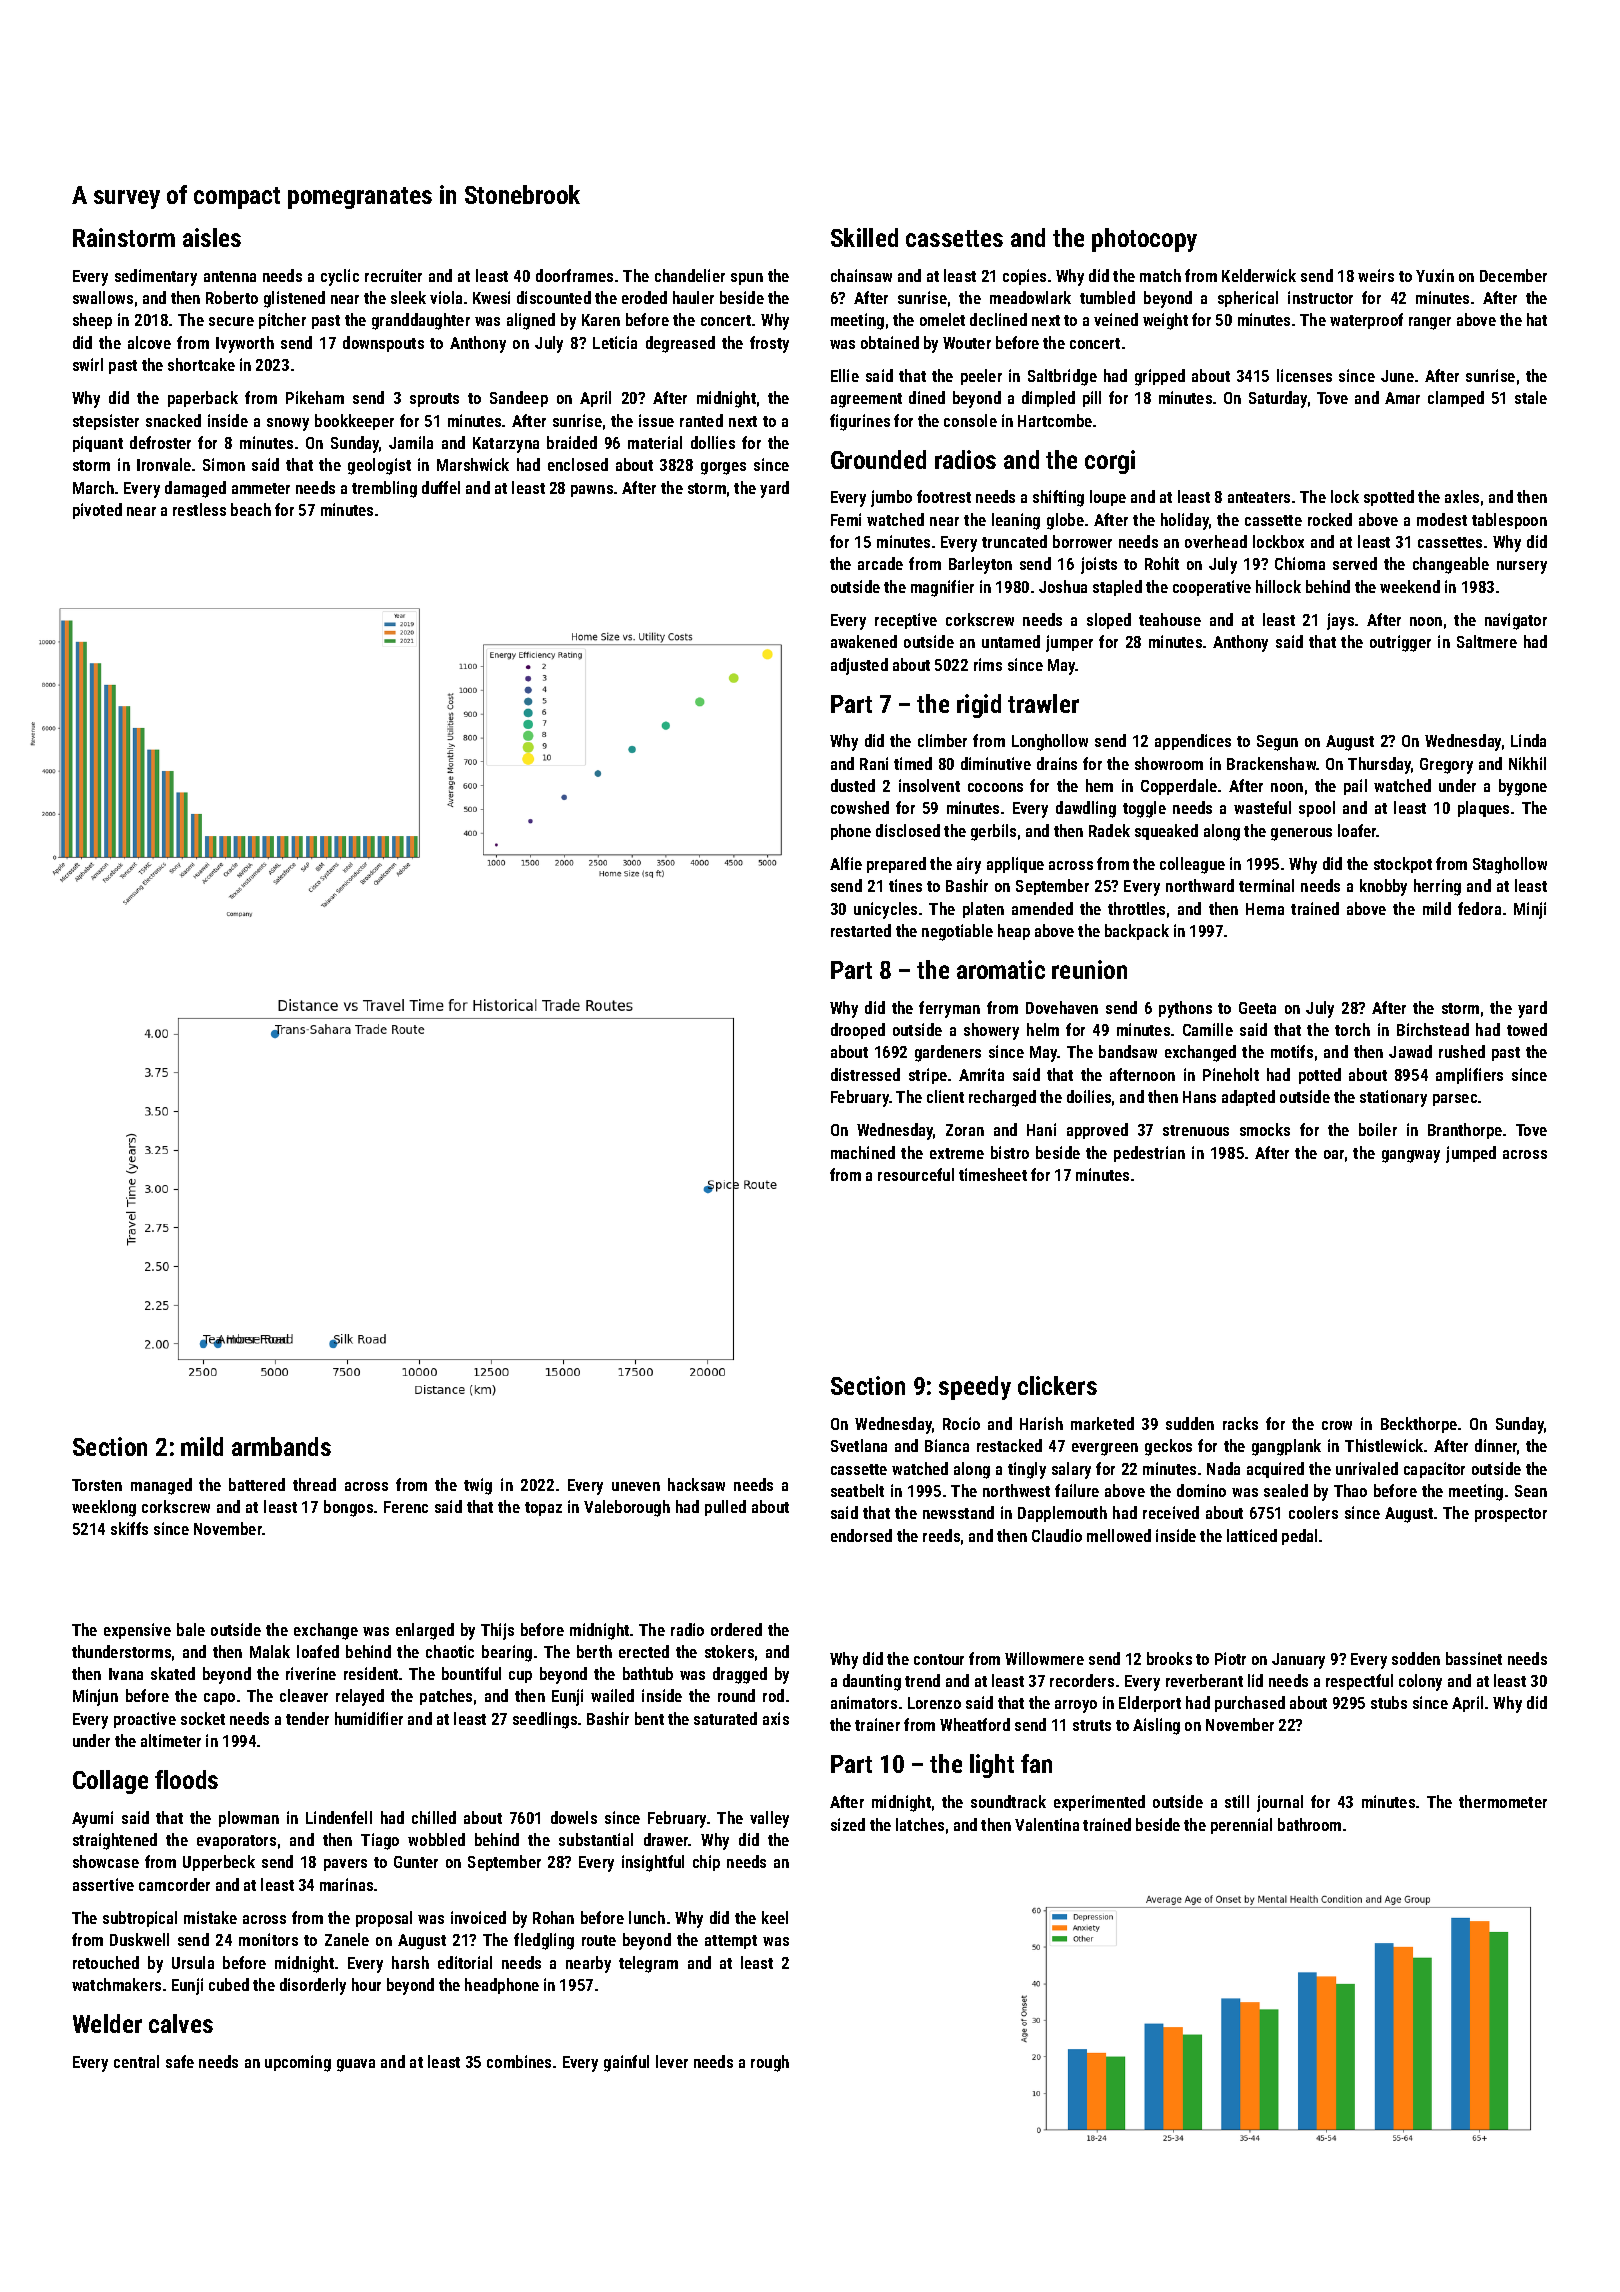 The image size is (1620, 2292). What do you see at coordinates (1259, 497) in the screenshot?
I see `anteaters` at bounding box center [1259, 497].
